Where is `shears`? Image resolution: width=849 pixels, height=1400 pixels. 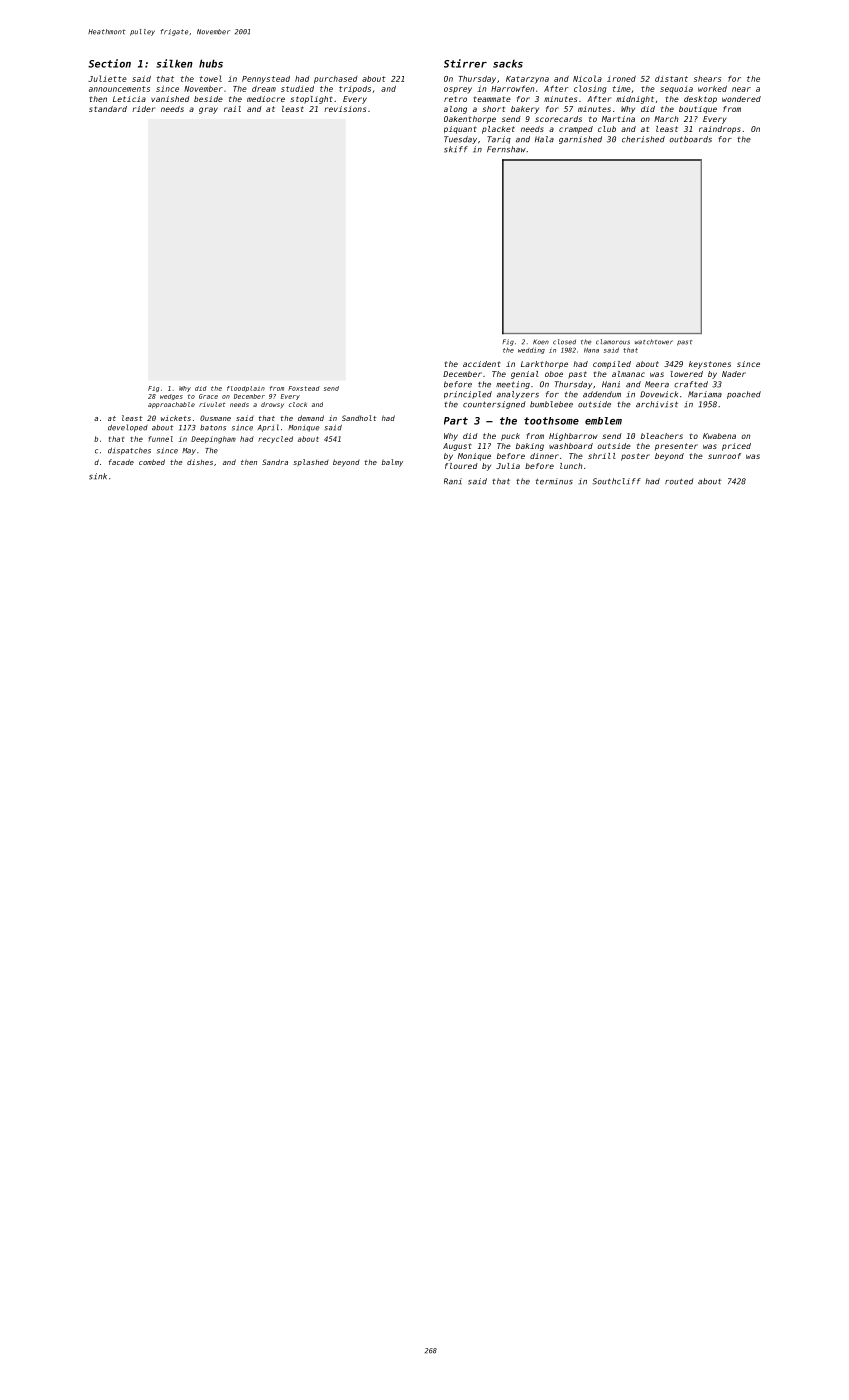
shears is located at coordinates (707, 79).
